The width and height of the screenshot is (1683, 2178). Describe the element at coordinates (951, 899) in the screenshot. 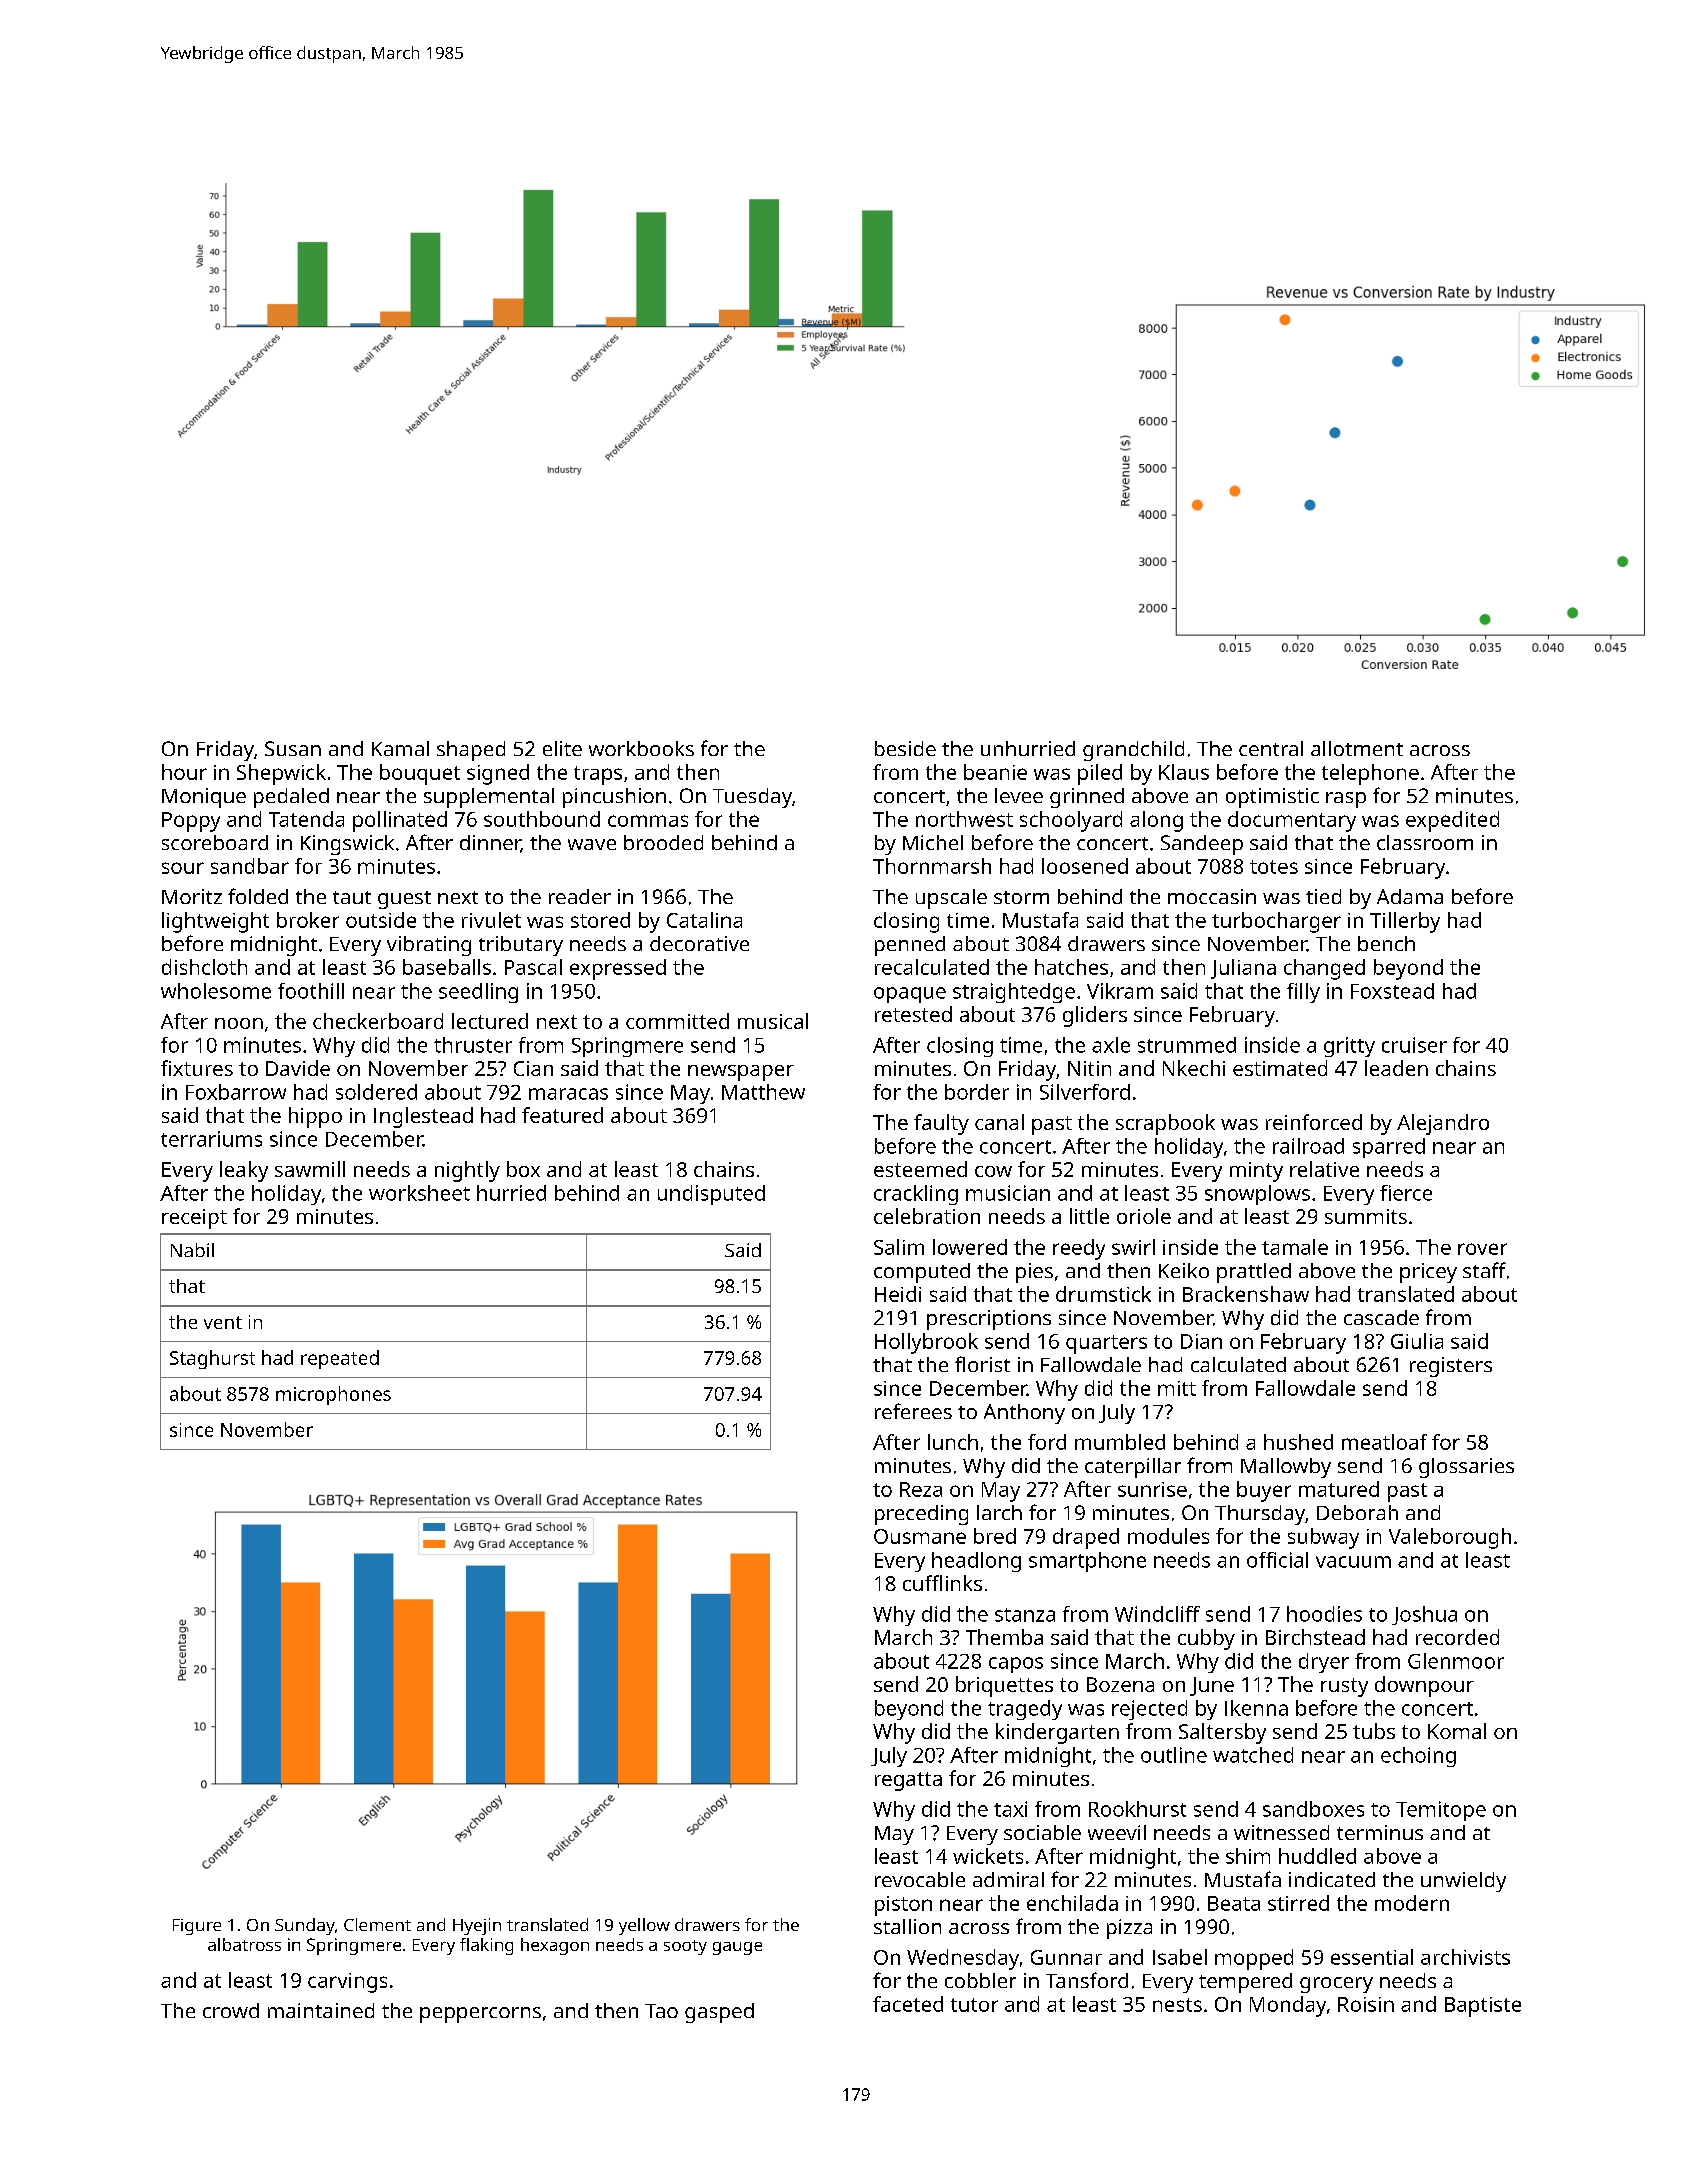

I see `upscale` at that location.
